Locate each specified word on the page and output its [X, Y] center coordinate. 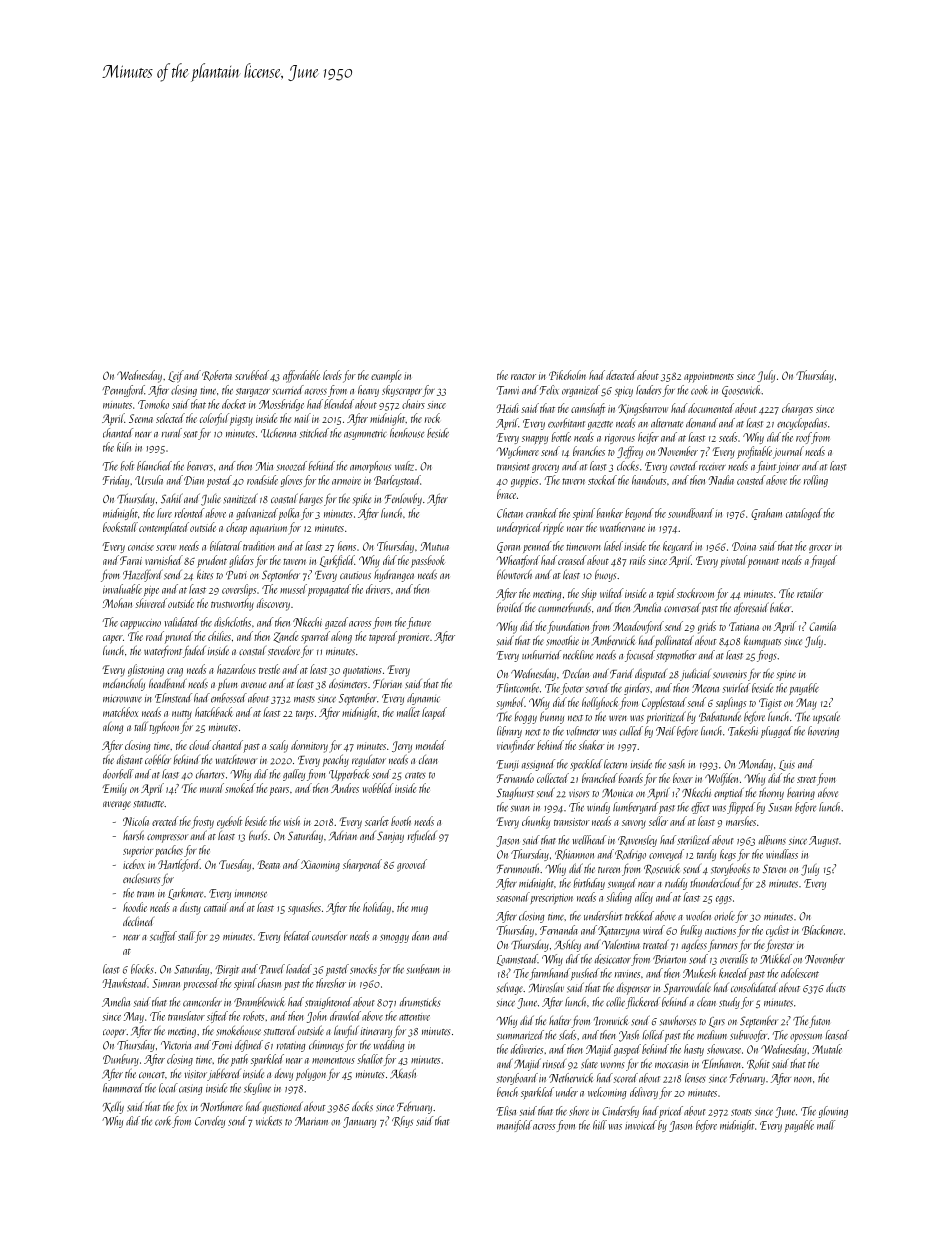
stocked [602, 480]
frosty [203, 822]
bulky [691, 931]
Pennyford [124, 391]
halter [560, 1020]
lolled [653, 1035]
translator [186, 1016]
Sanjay [390, 837]
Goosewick [742, 391]
